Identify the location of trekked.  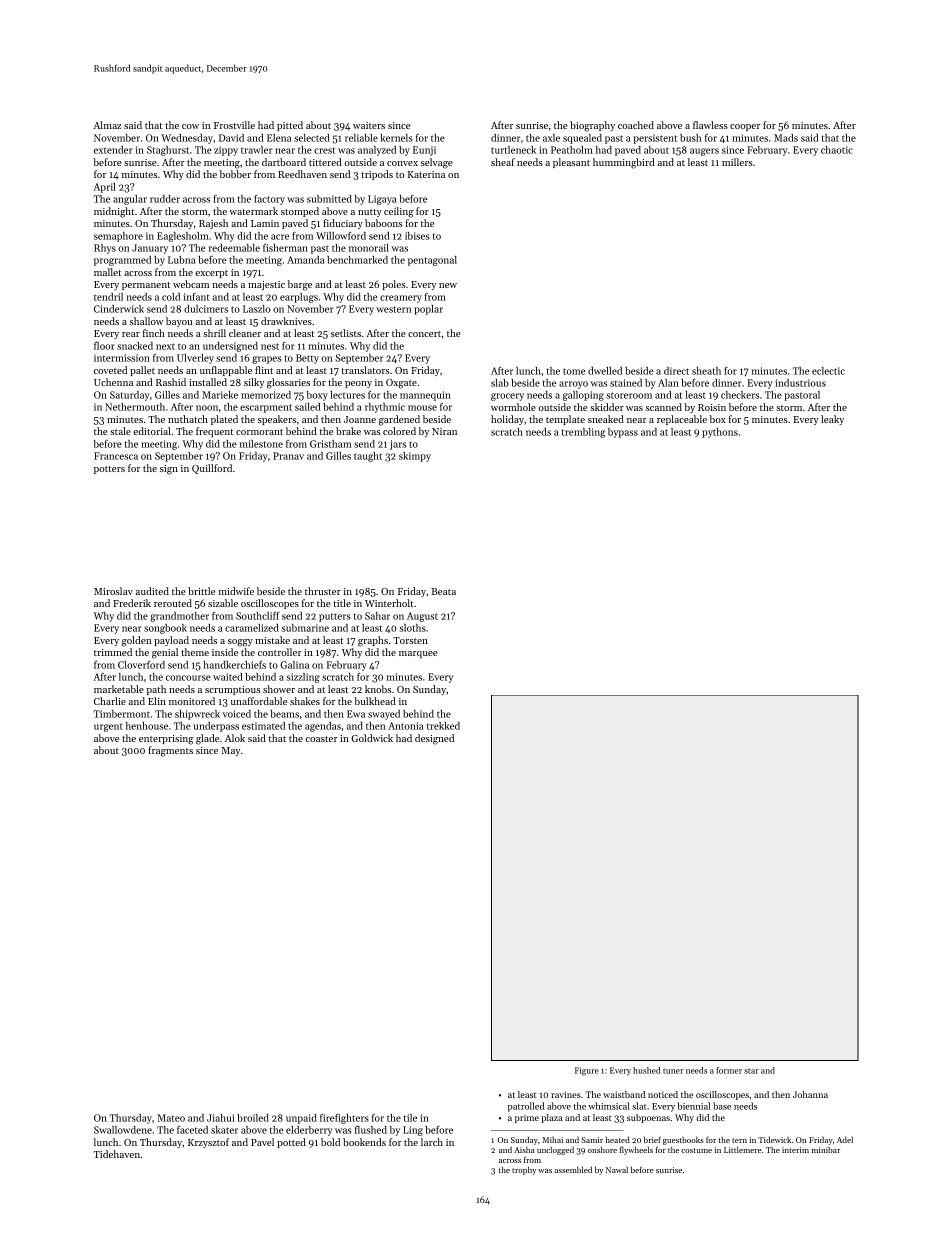
(443, 726).
